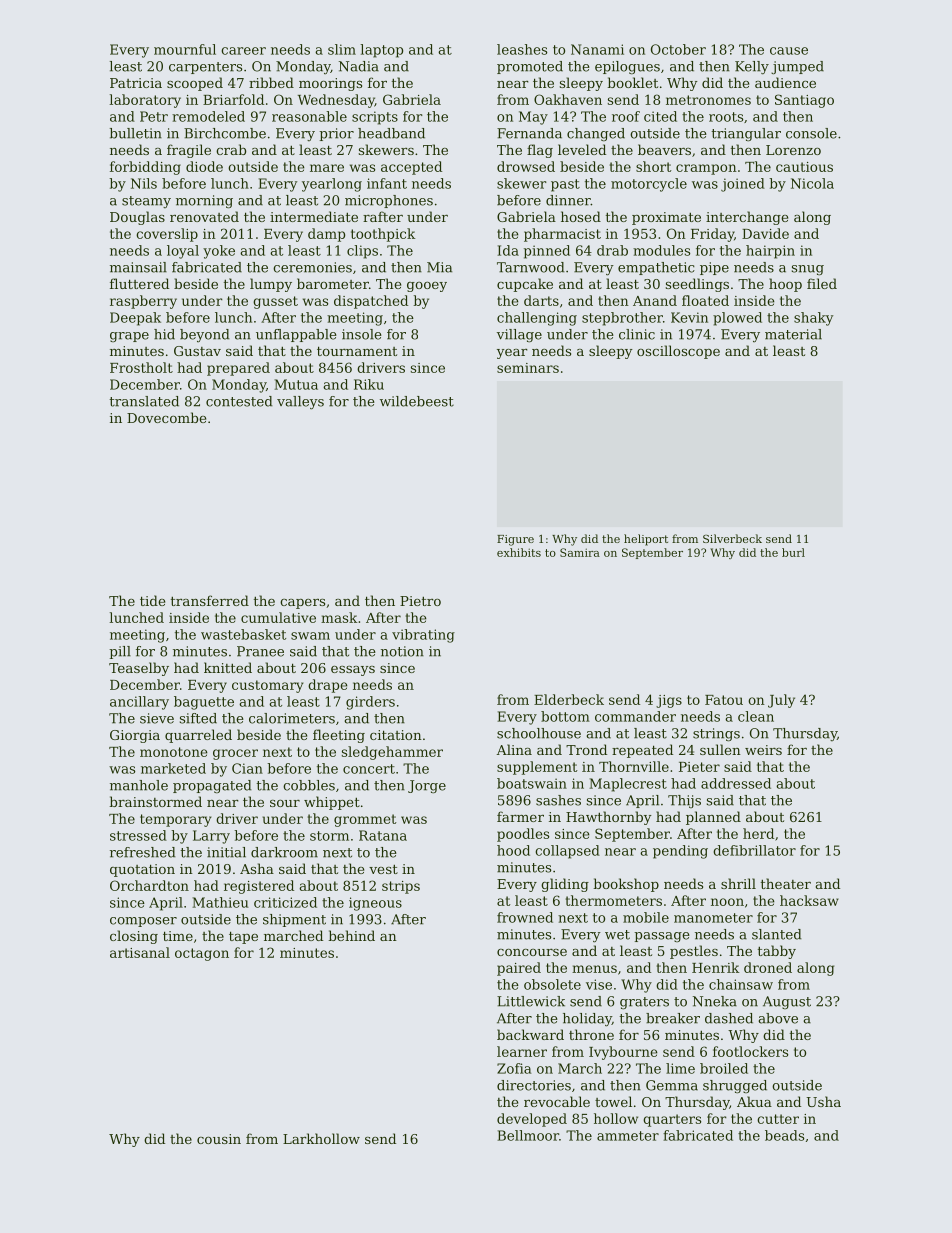 This page has height=1233, width=952. I want to click on customary, so click(268, 686).
